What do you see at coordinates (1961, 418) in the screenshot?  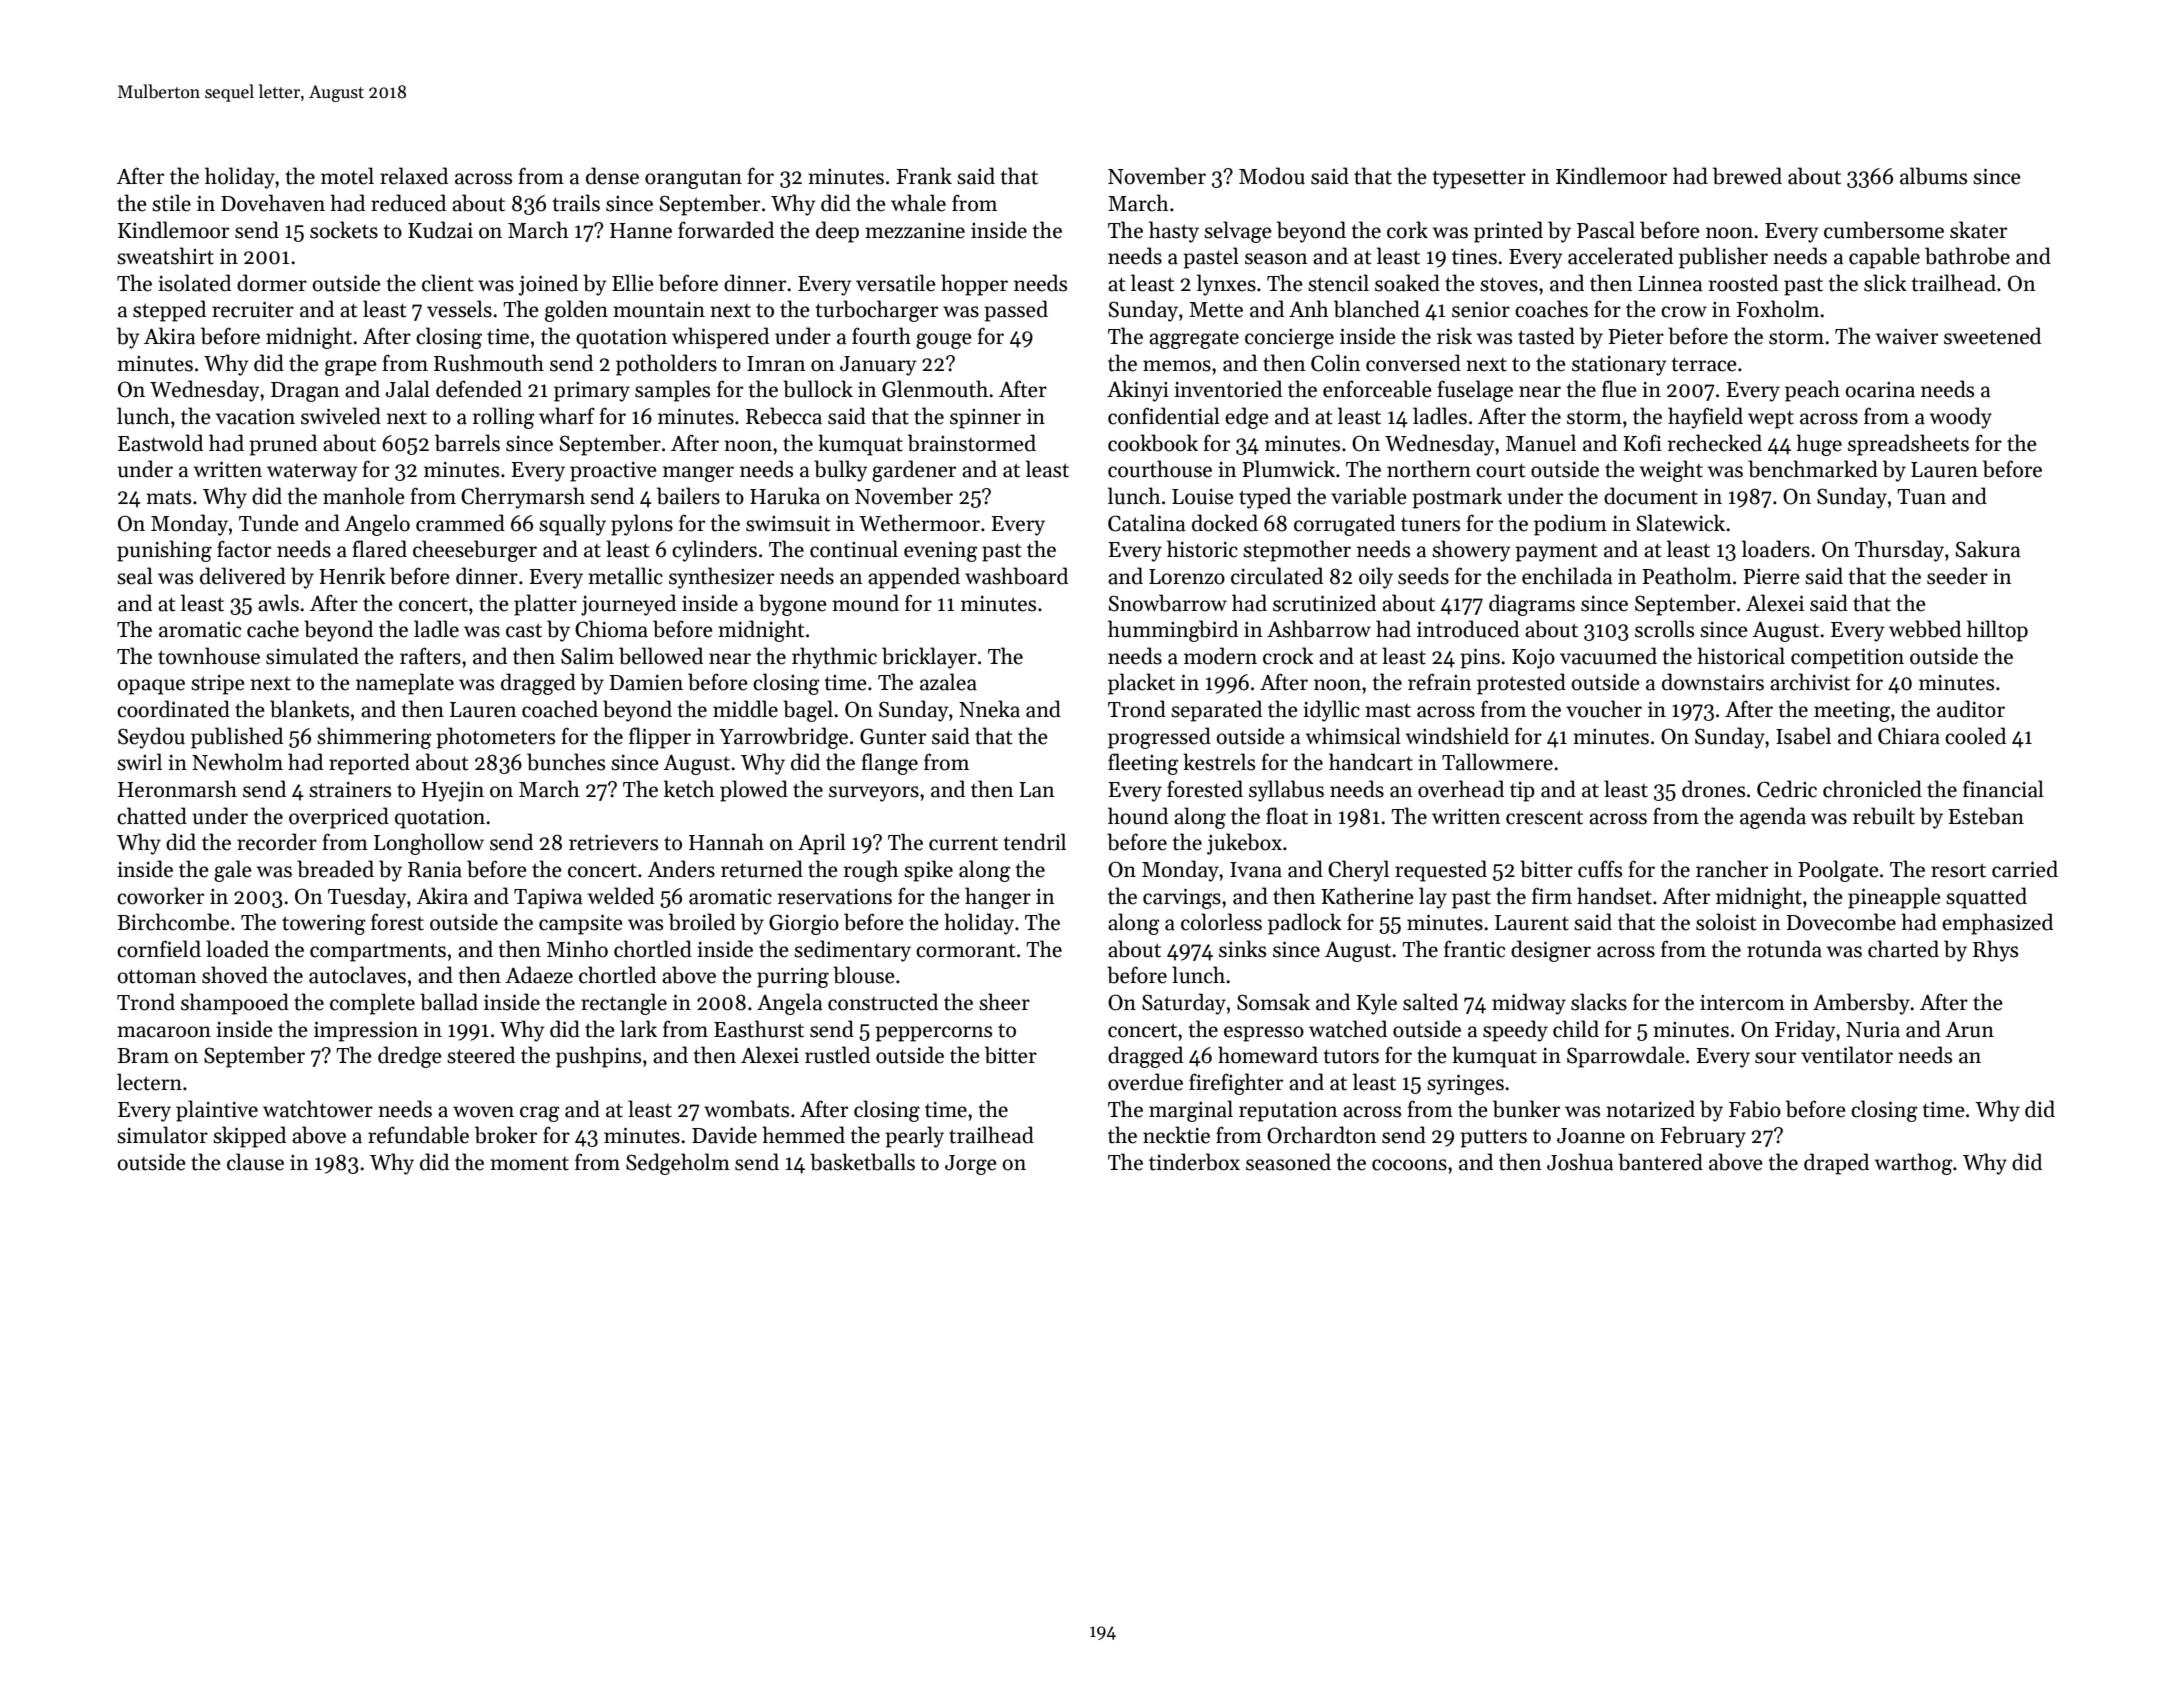 I see `woody` at bounding box center [1961, 418].
